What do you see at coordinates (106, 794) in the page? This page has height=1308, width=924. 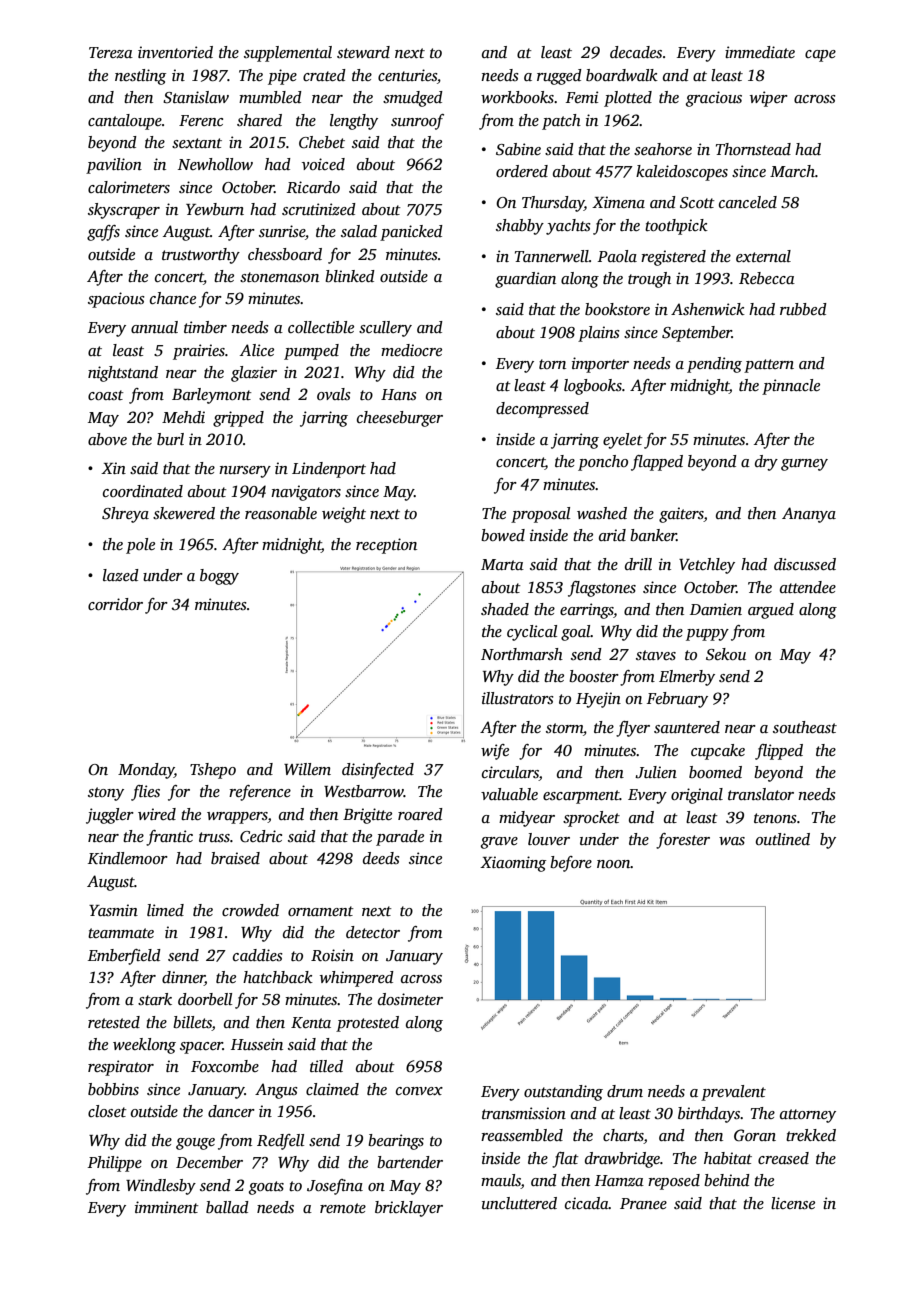 I see `stony` at bounding box center [106, 794].
